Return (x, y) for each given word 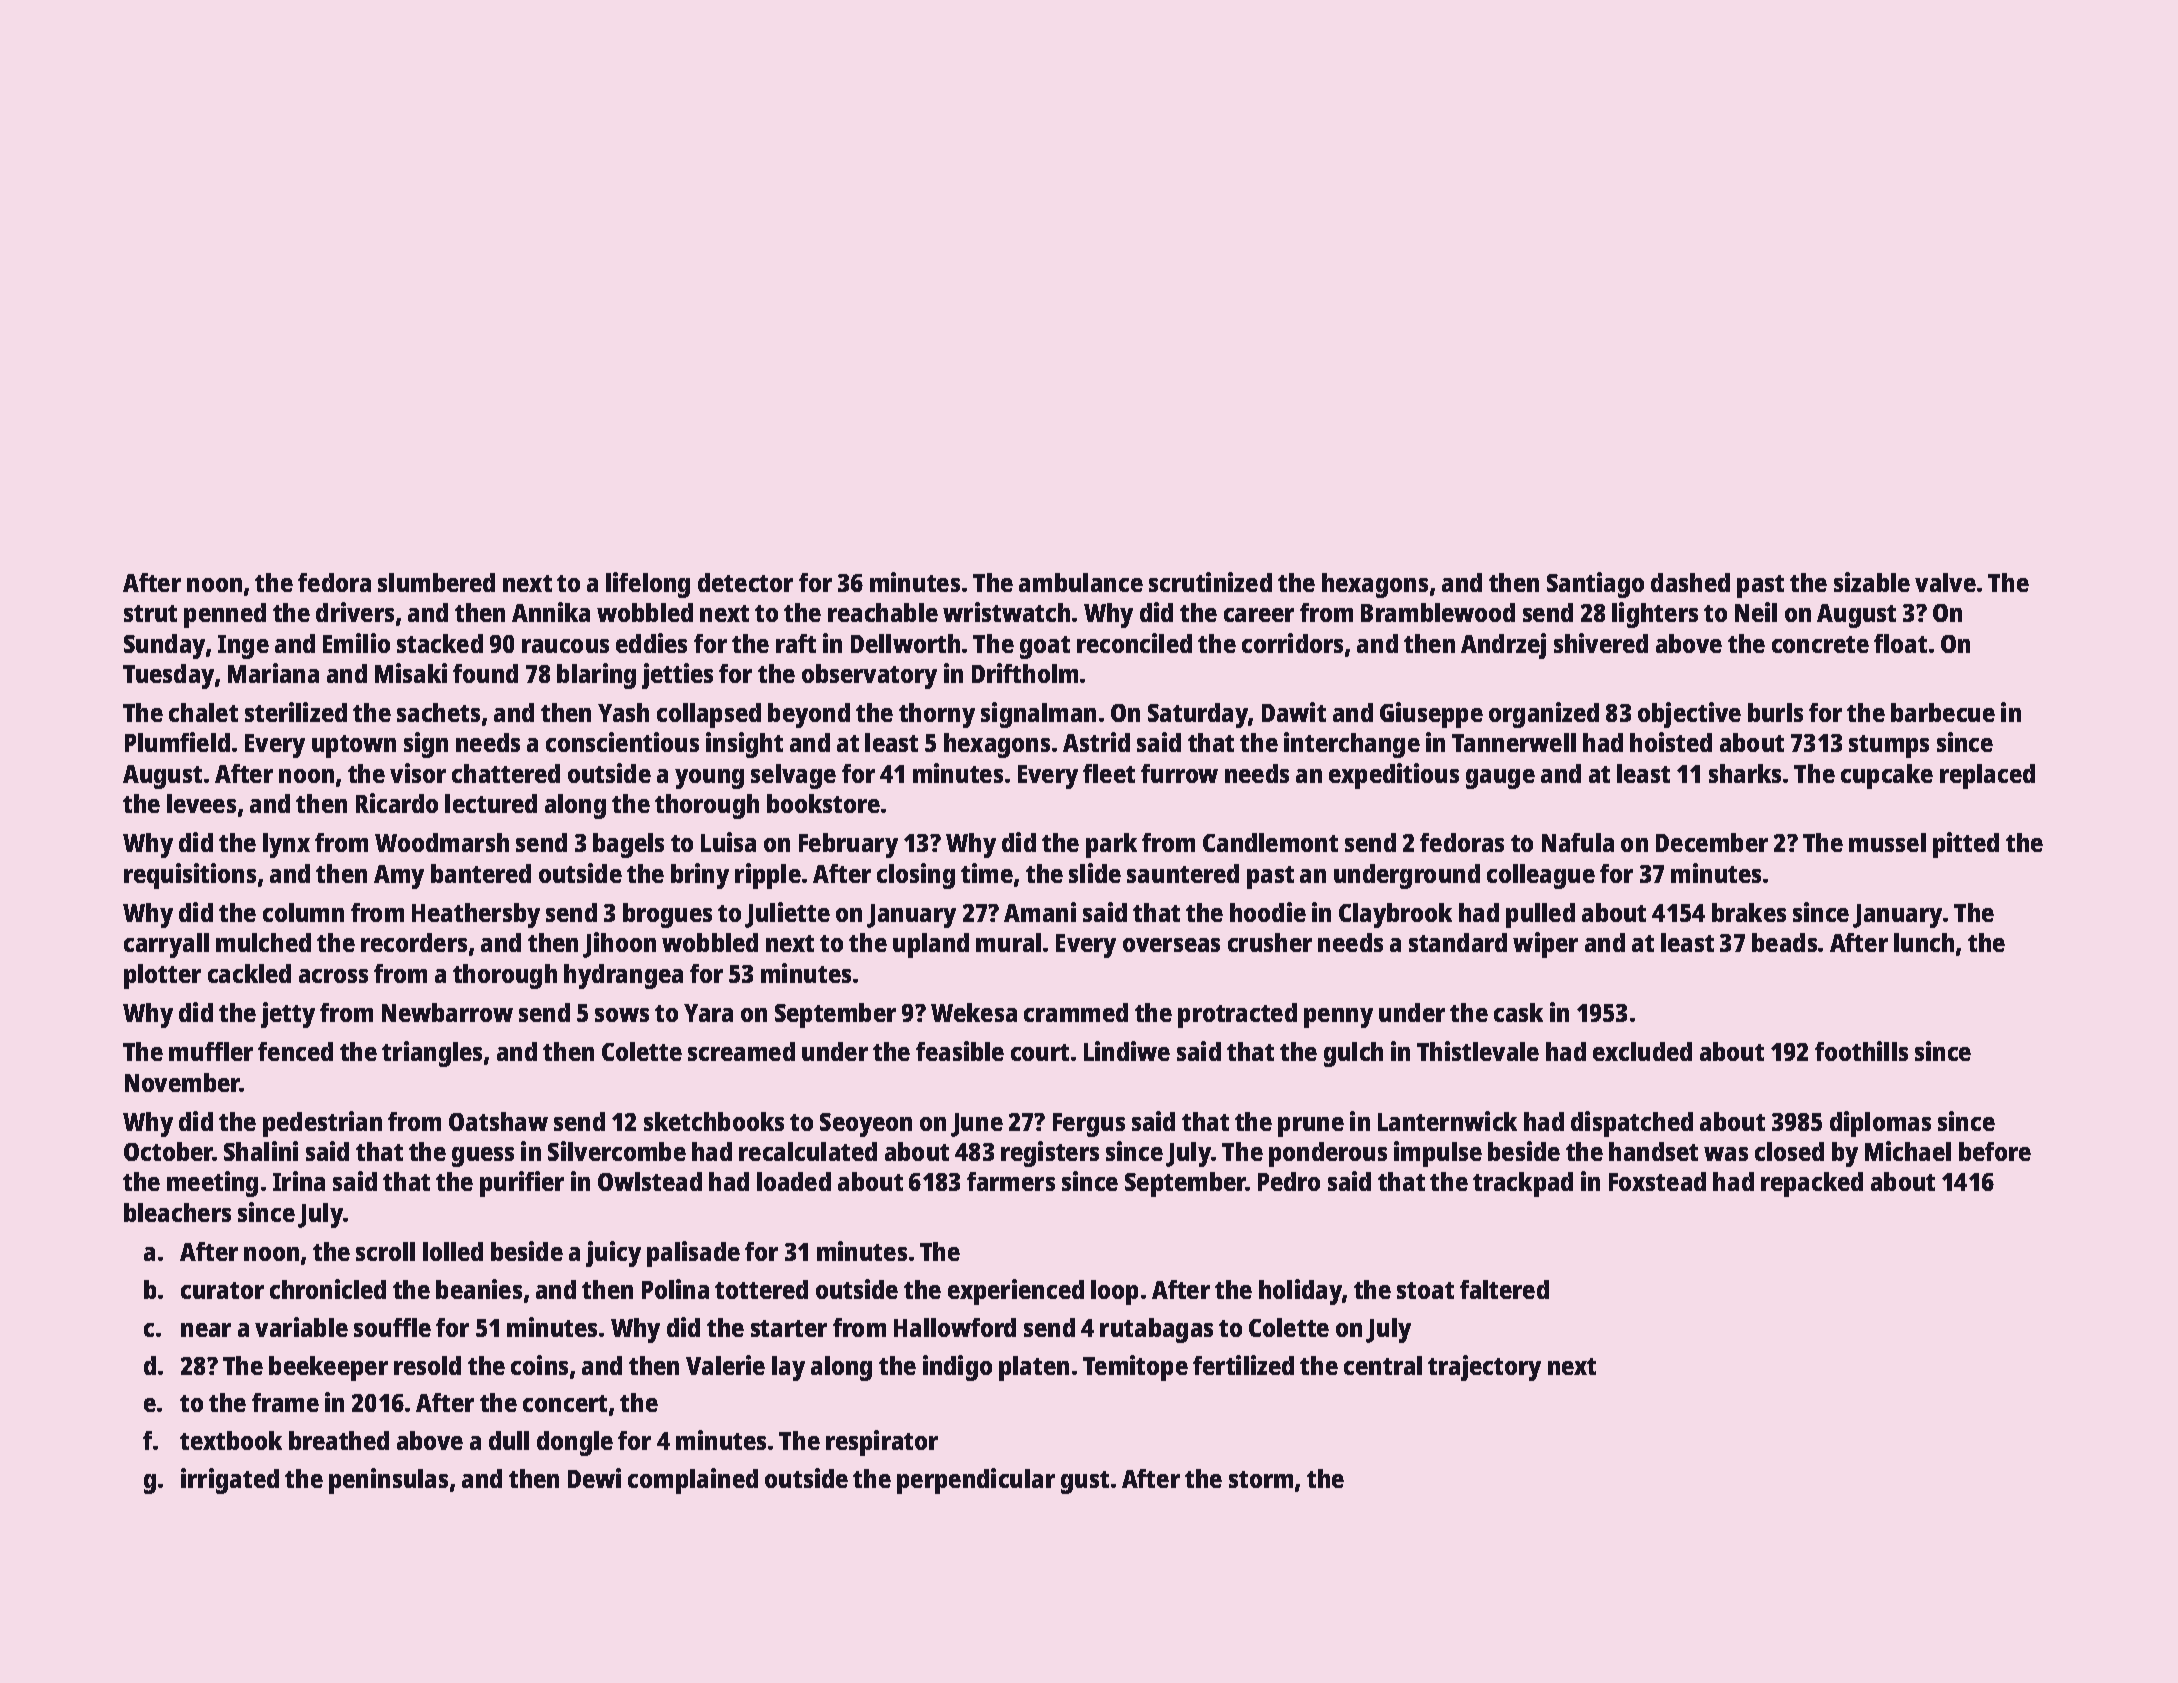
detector (745, 582)
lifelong (648, 585)
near (206, 1330)
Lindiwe (1127, 1051)
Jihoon (619, 945)
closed (1789, 1151)
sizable (1872, 582)
